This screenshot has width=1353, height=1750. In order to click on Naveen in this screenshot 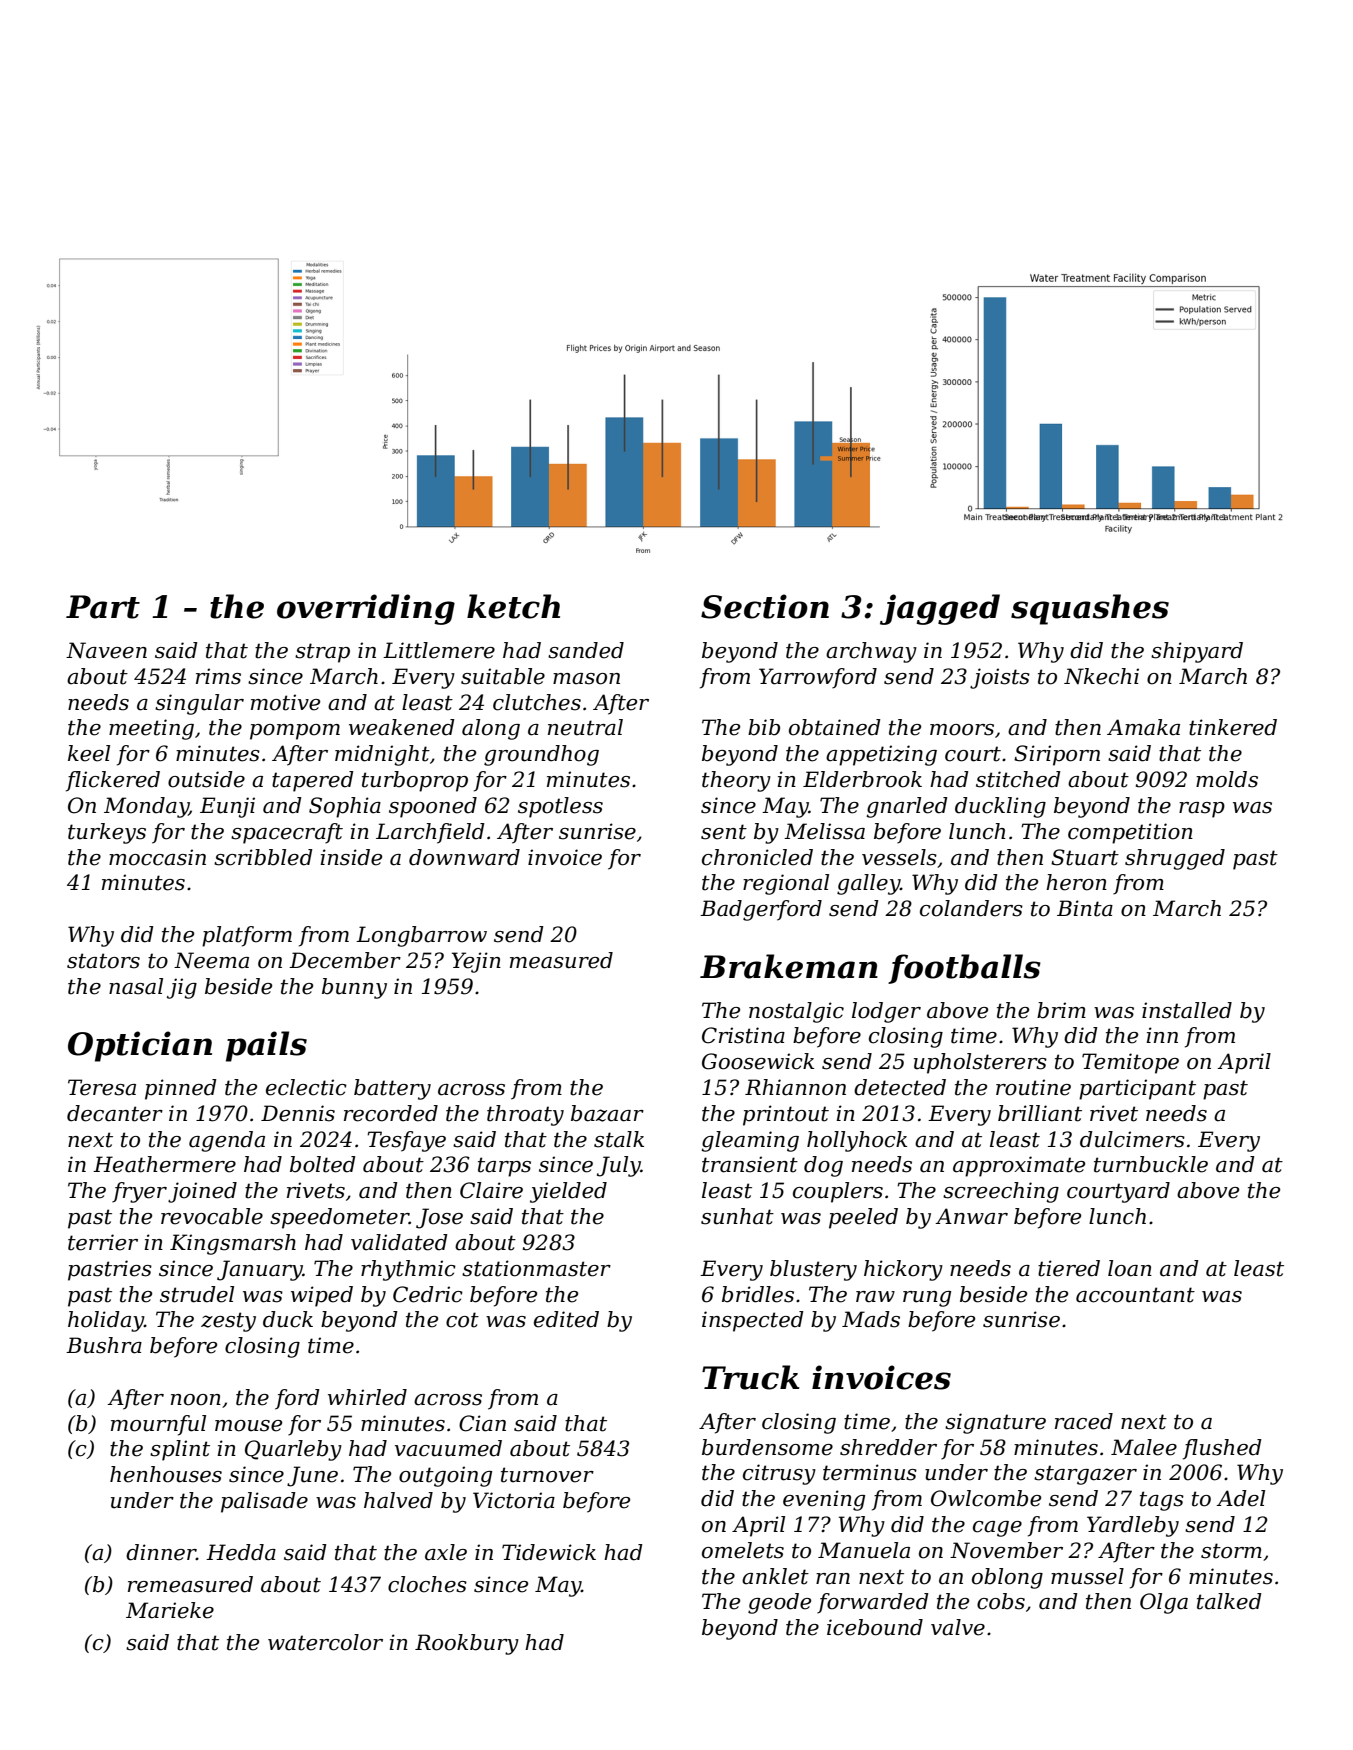, I will do `click(106, 650)`.
